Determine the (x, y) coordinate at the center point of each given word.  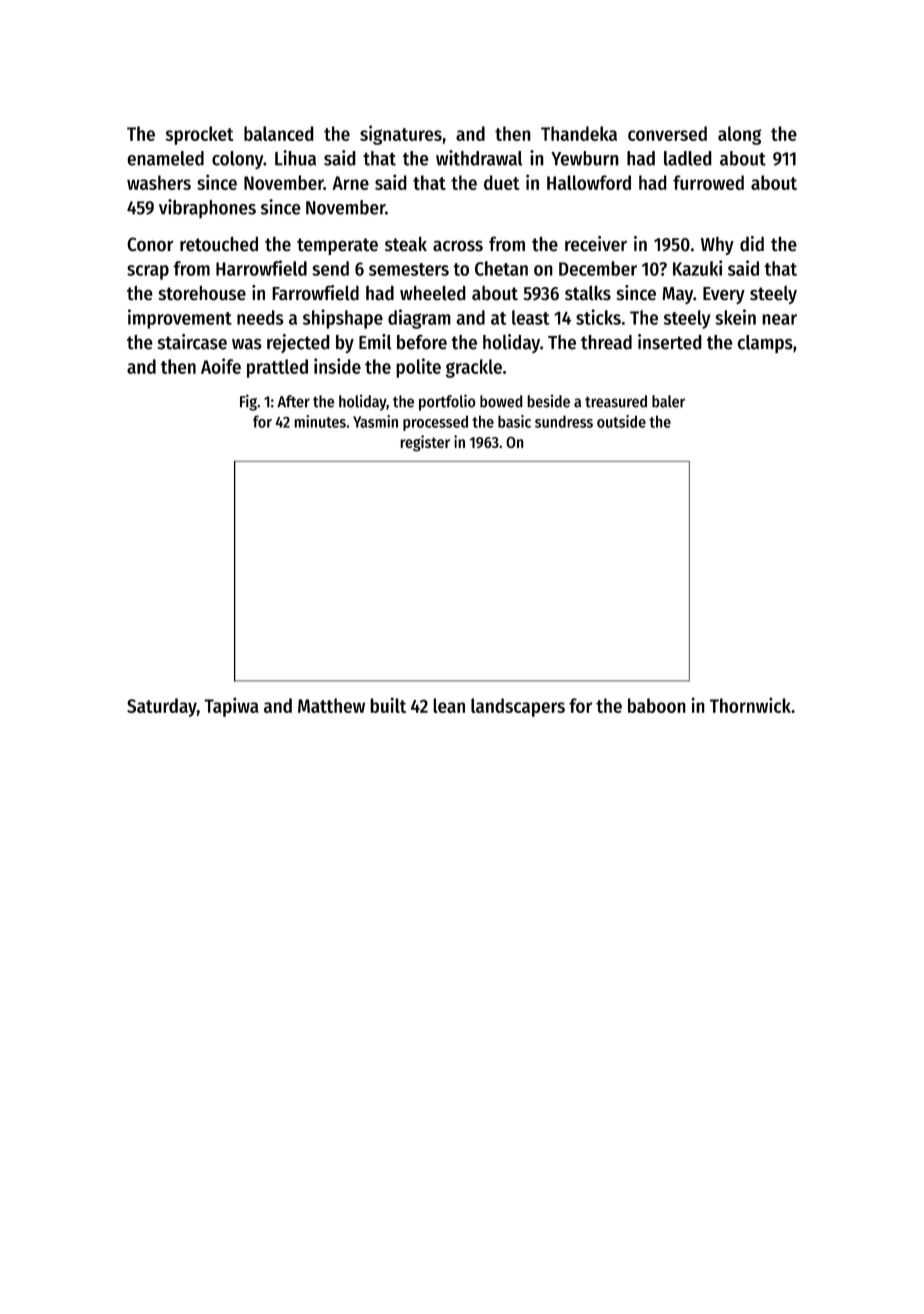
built (388, 705)
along (739, 135)
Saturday (162, 707)
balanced (279, 133)
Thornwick (750, 705)
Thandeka (579, 133)
